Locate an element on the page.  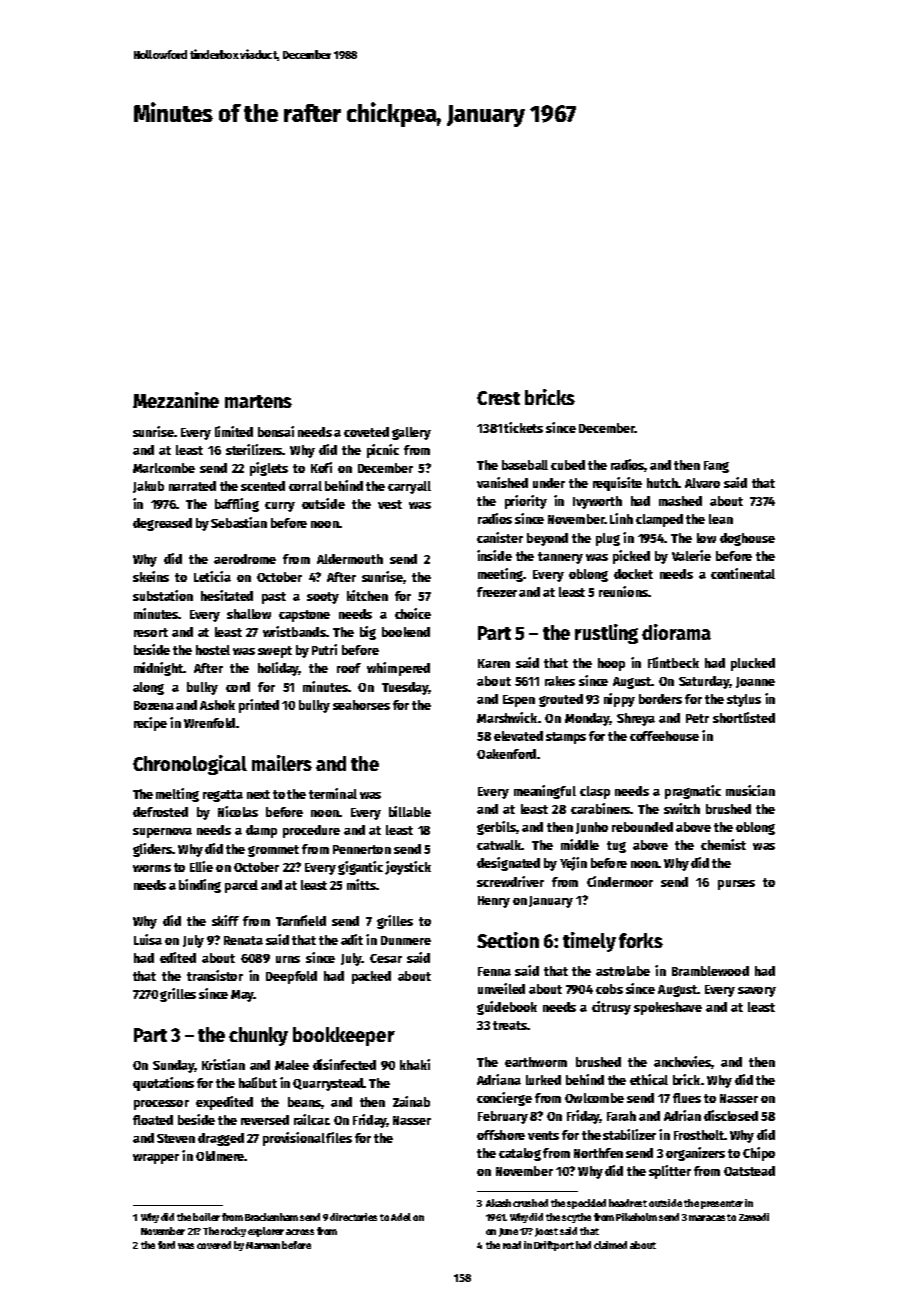
scythe is located at coordinates (576, 1218).
